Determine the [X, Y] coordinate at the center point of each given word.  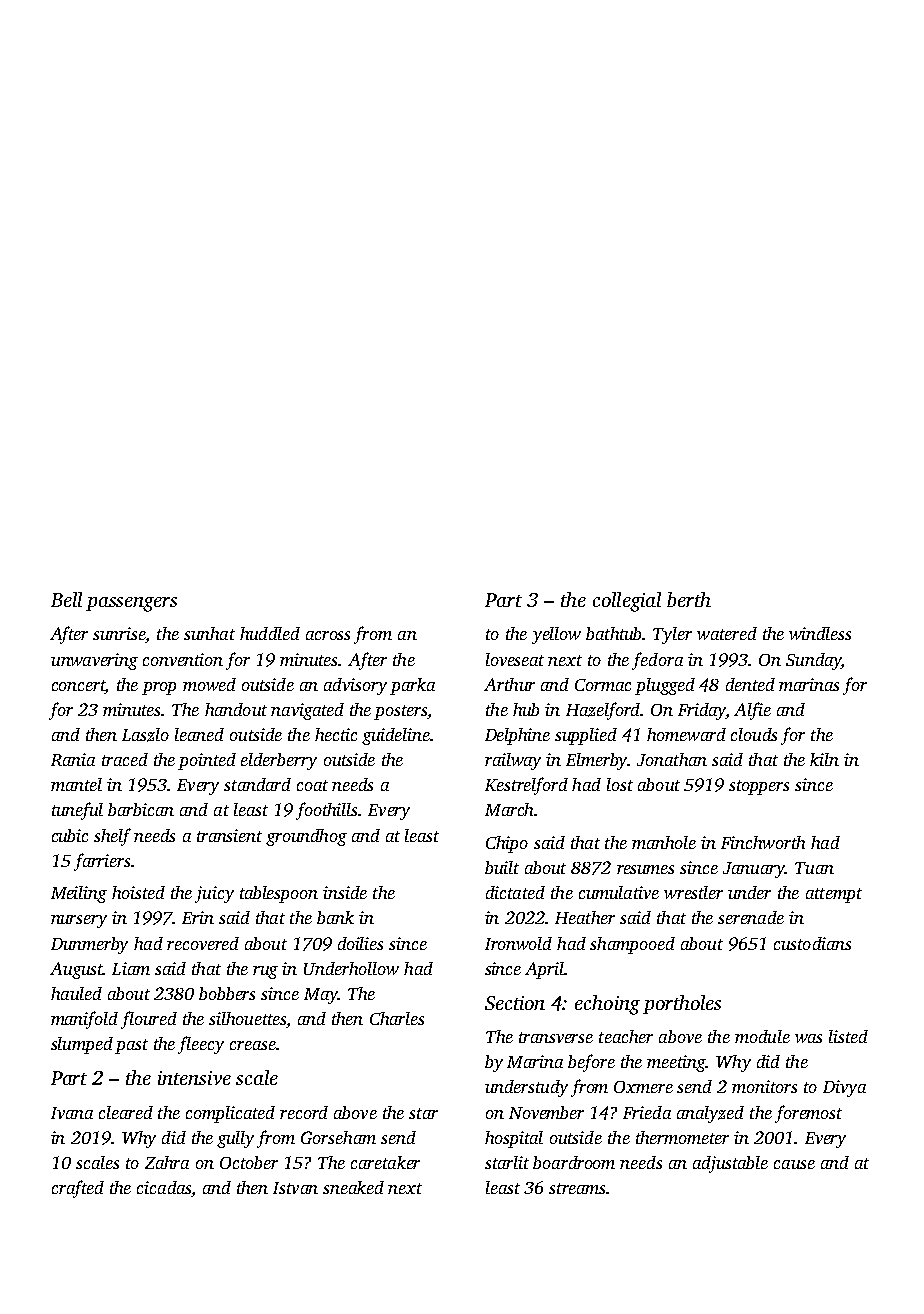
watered [727, 633]
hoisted [138, 892]
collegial [627, 602]
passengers [131, 604]
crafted [78, 1189]
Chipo [507, 844]
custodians [812, 943]
